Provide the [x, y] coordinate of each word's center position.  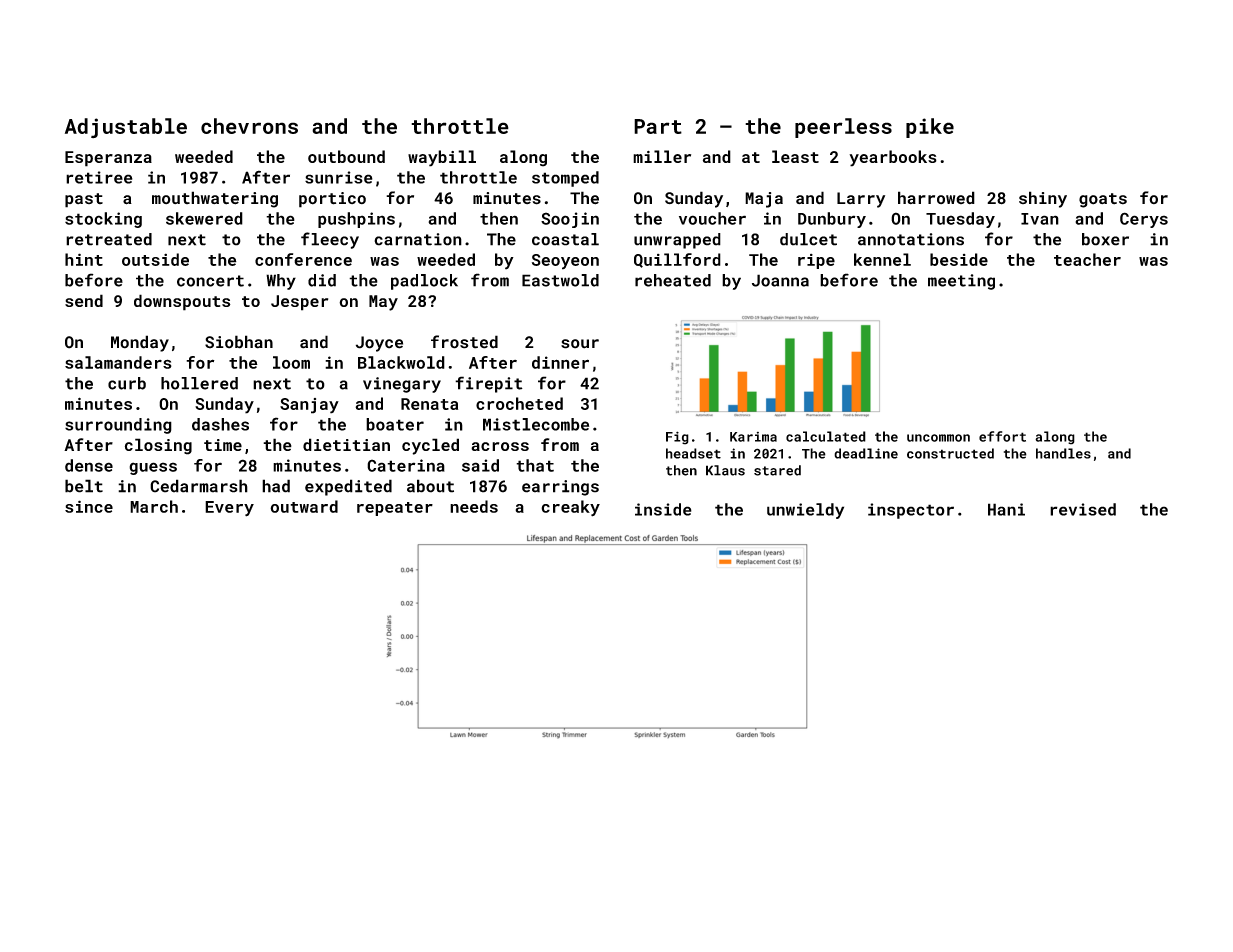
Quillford [677, 260]
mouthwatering [215, 199]
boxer [1105, 239]
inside [663, 509]
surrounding [118, 426]
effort [1002, 436]
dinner [560, 362]
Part [658, 126]
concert [210, 281]
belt [84, 486]
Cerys [1144, 220]
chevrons [249, 126]
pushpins [356, 220]
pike [930, 128]
